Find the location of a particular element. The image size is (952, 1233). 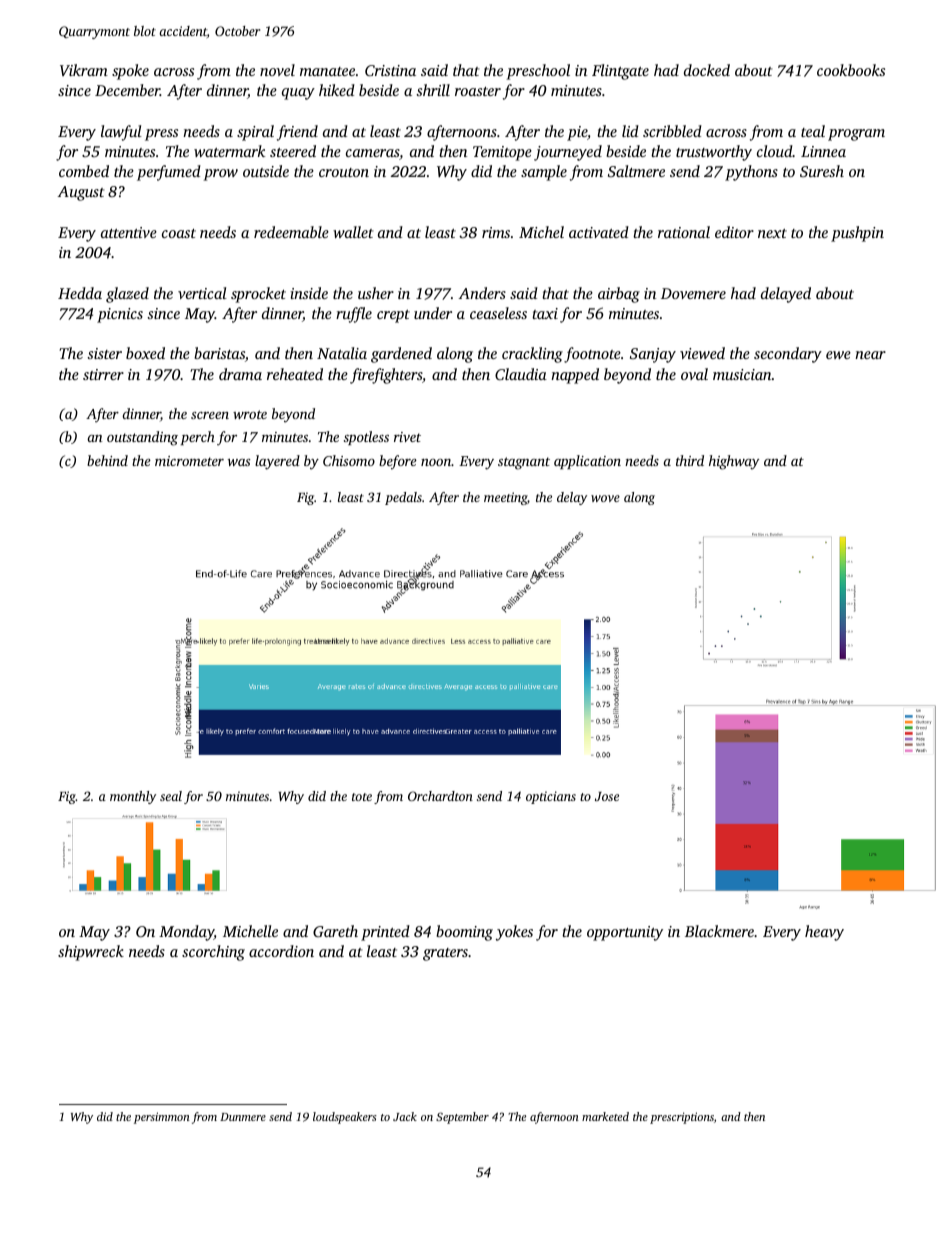

before is located at coordinates (398, 462).
